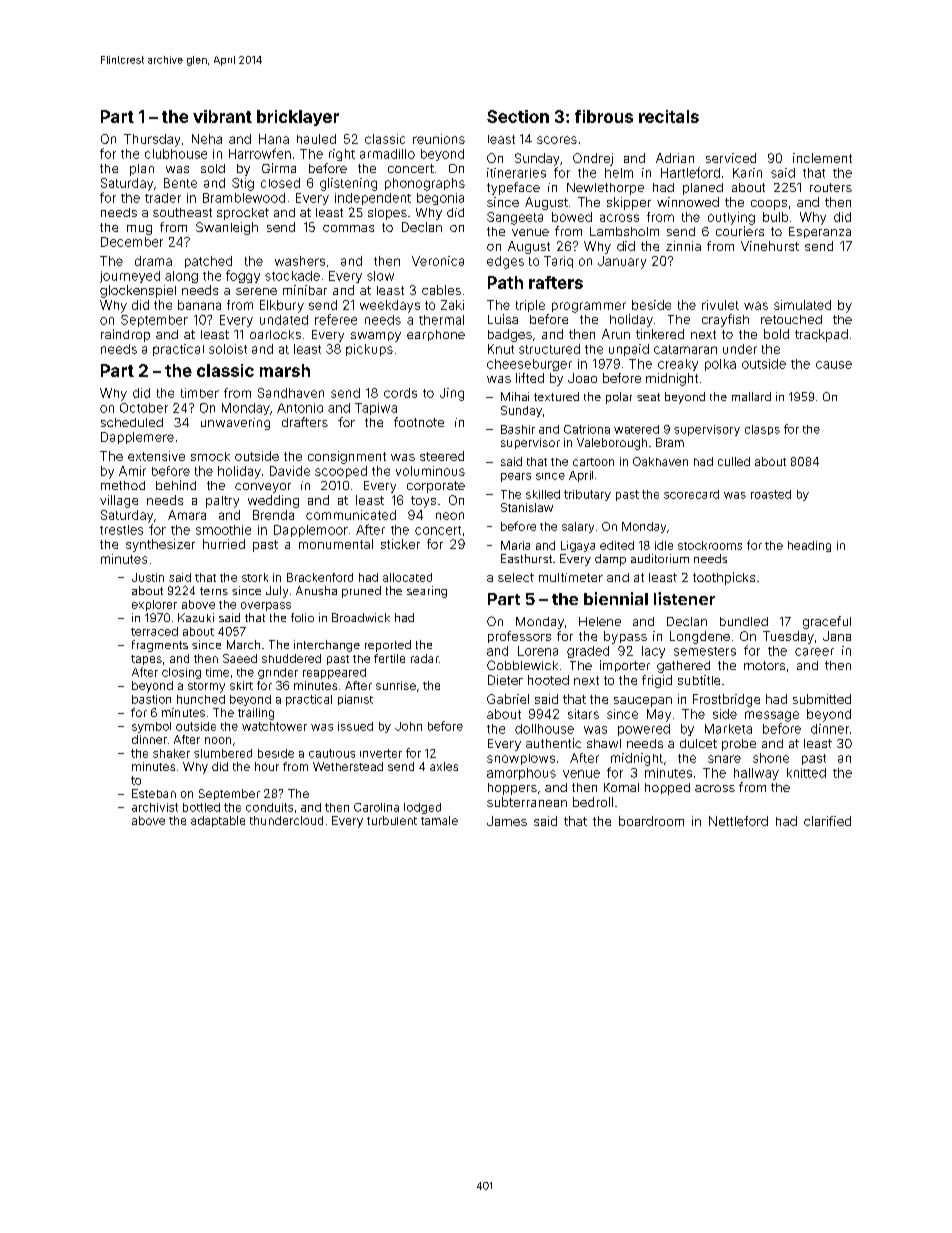  What do you see at coordinates (507, 821) in the document?
I see `James` at bounding box center [507, 821].
